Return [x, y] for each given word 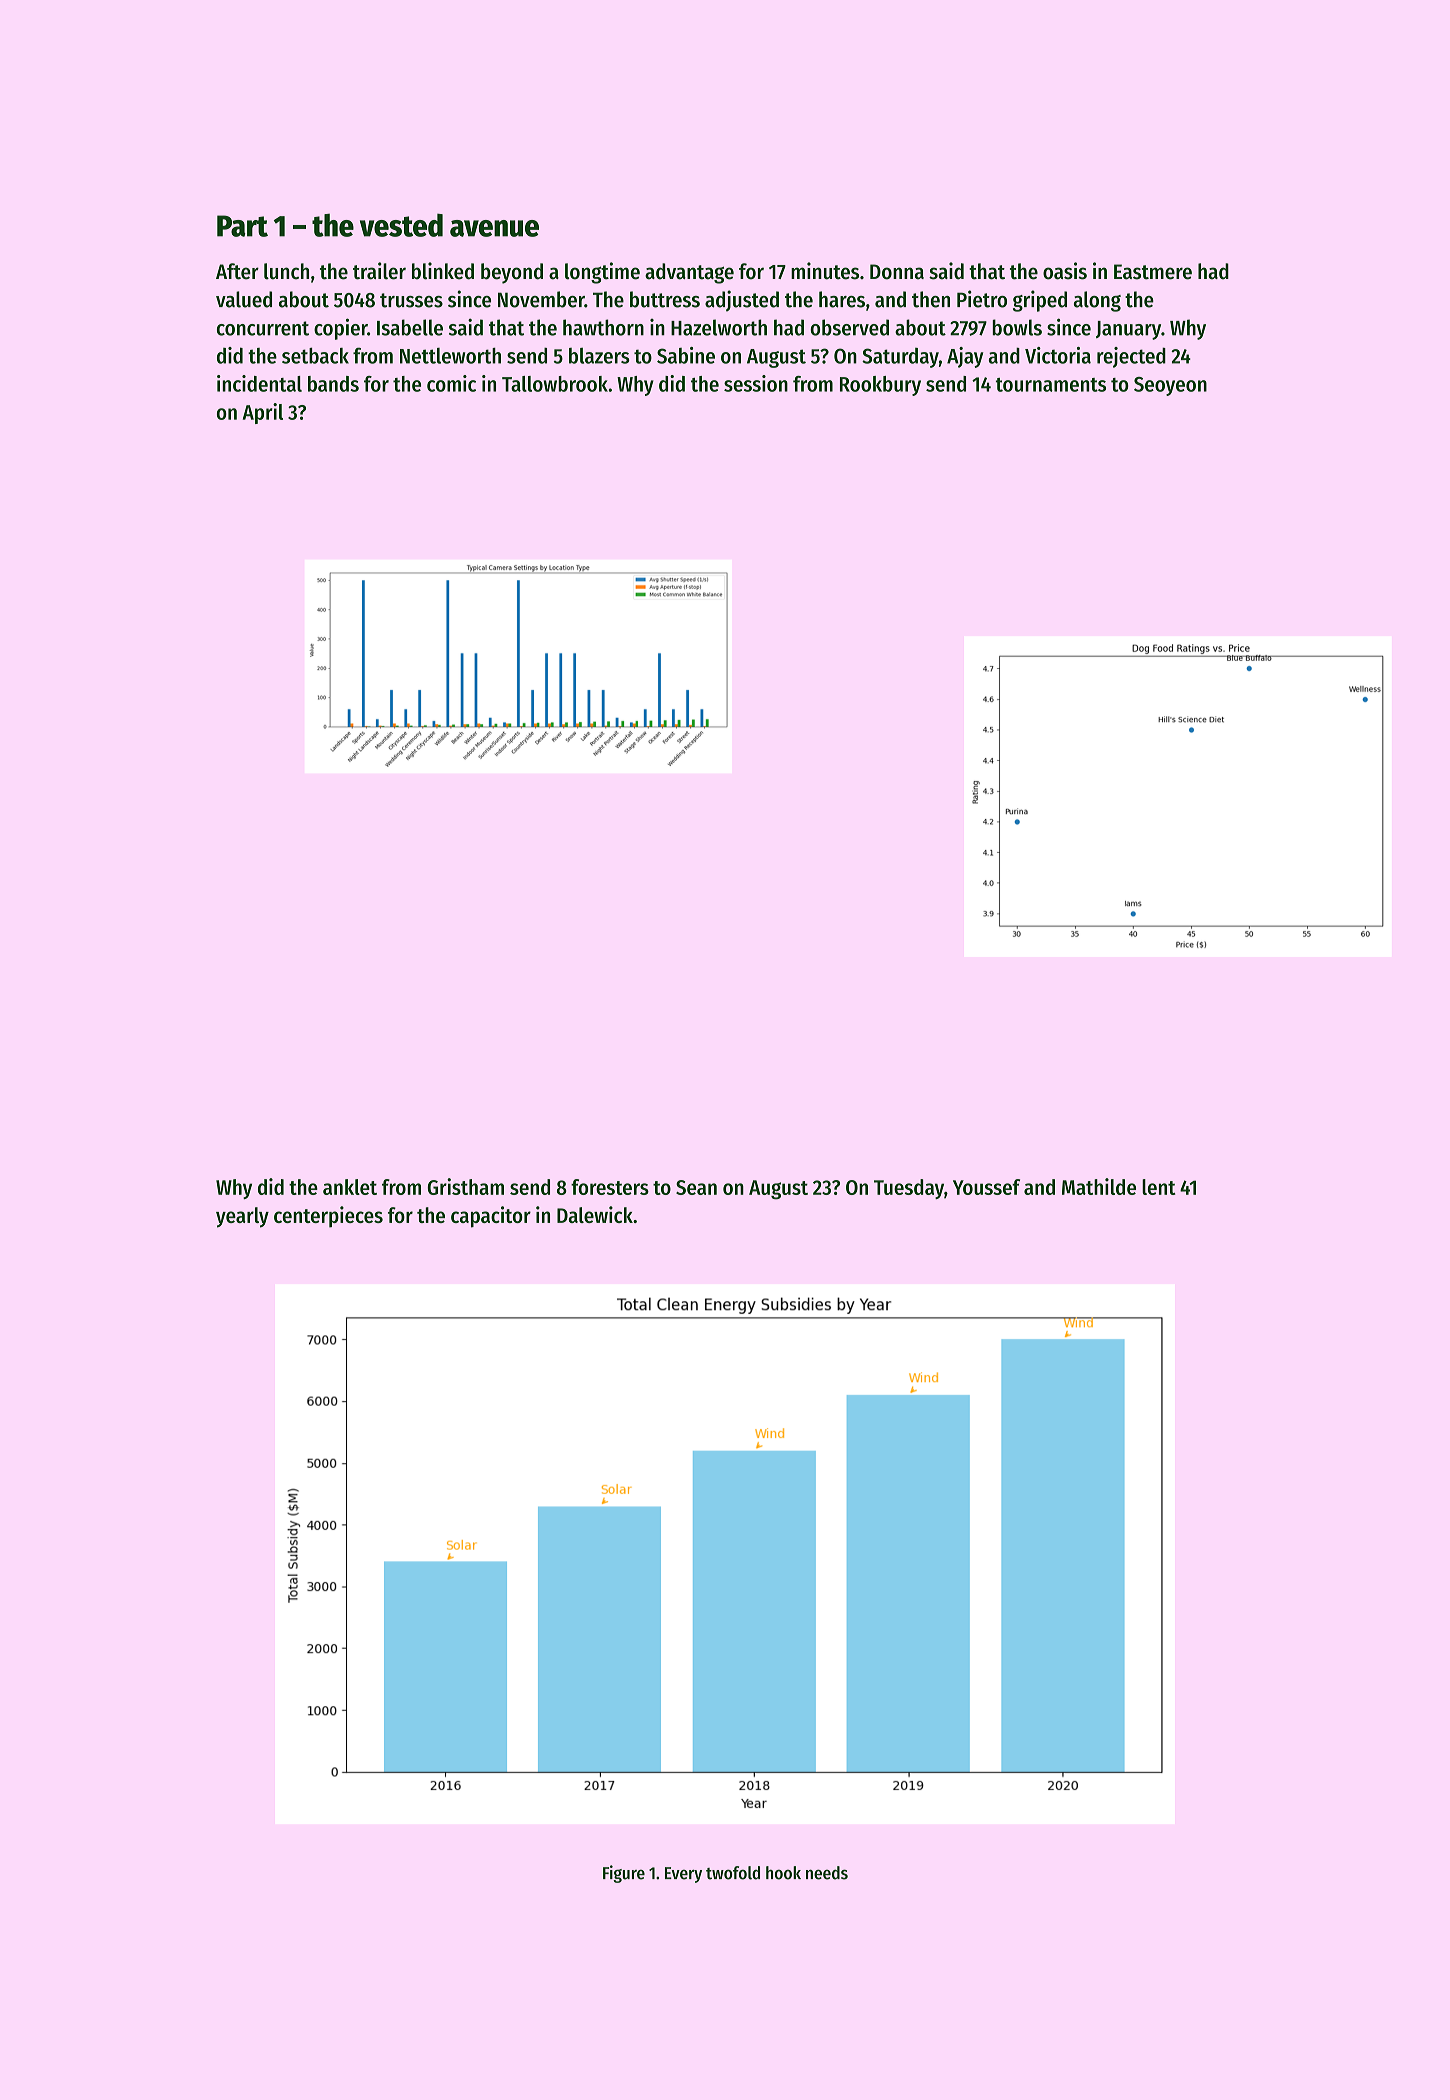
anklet [350, 1187]
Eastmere [1153, 272]
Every [683, 1875]
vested [401, 225]
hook [783, 1873]
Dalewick [595, 1214]
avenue [494, 228]
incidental [259, 383]
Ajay [965, 357]
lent [1159, 1187]
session [756, 383]
